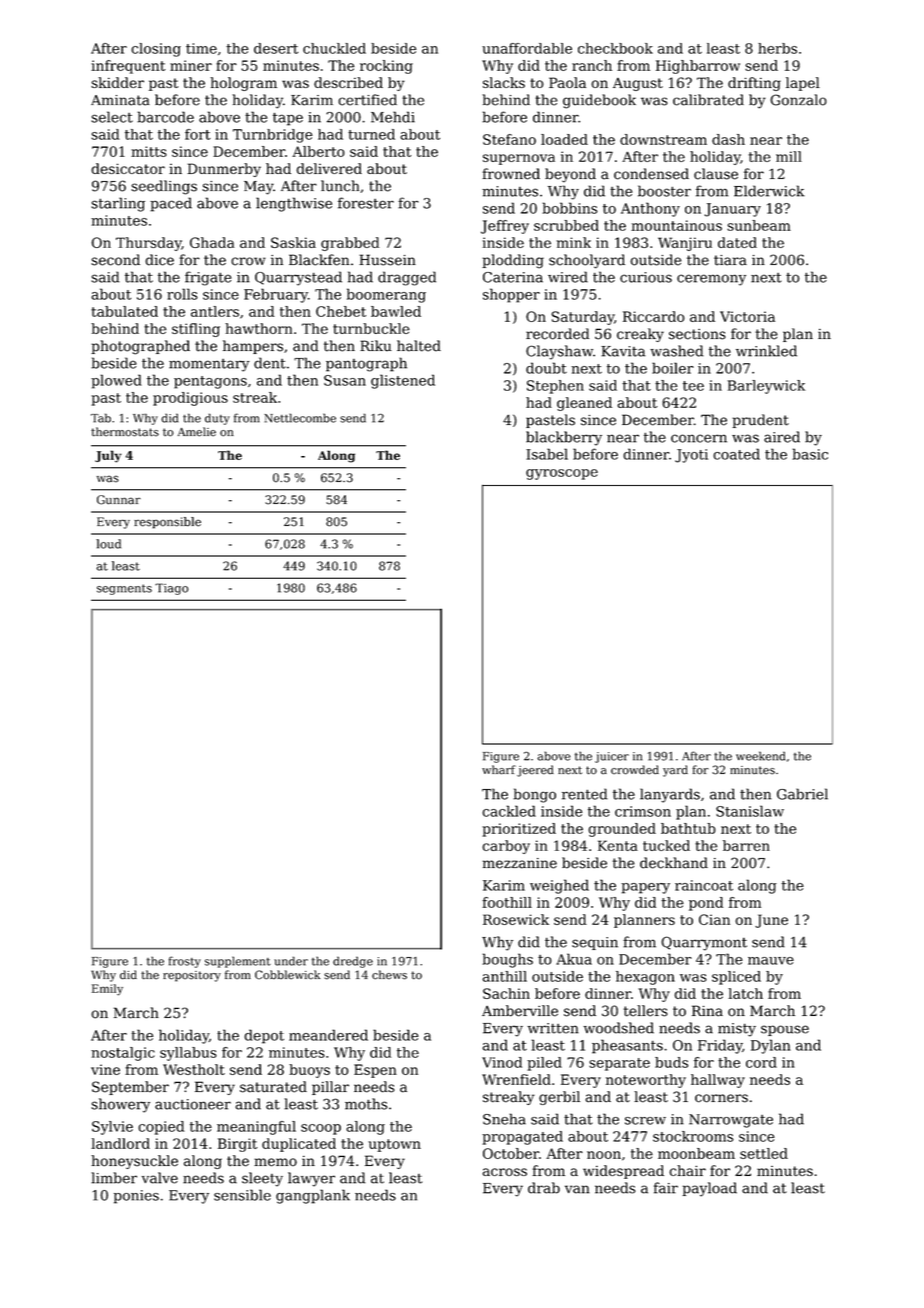 Image resolution: width=924 pixels, height=1308 pixels. I want to click on Turnbridge, so click(272, 136).
